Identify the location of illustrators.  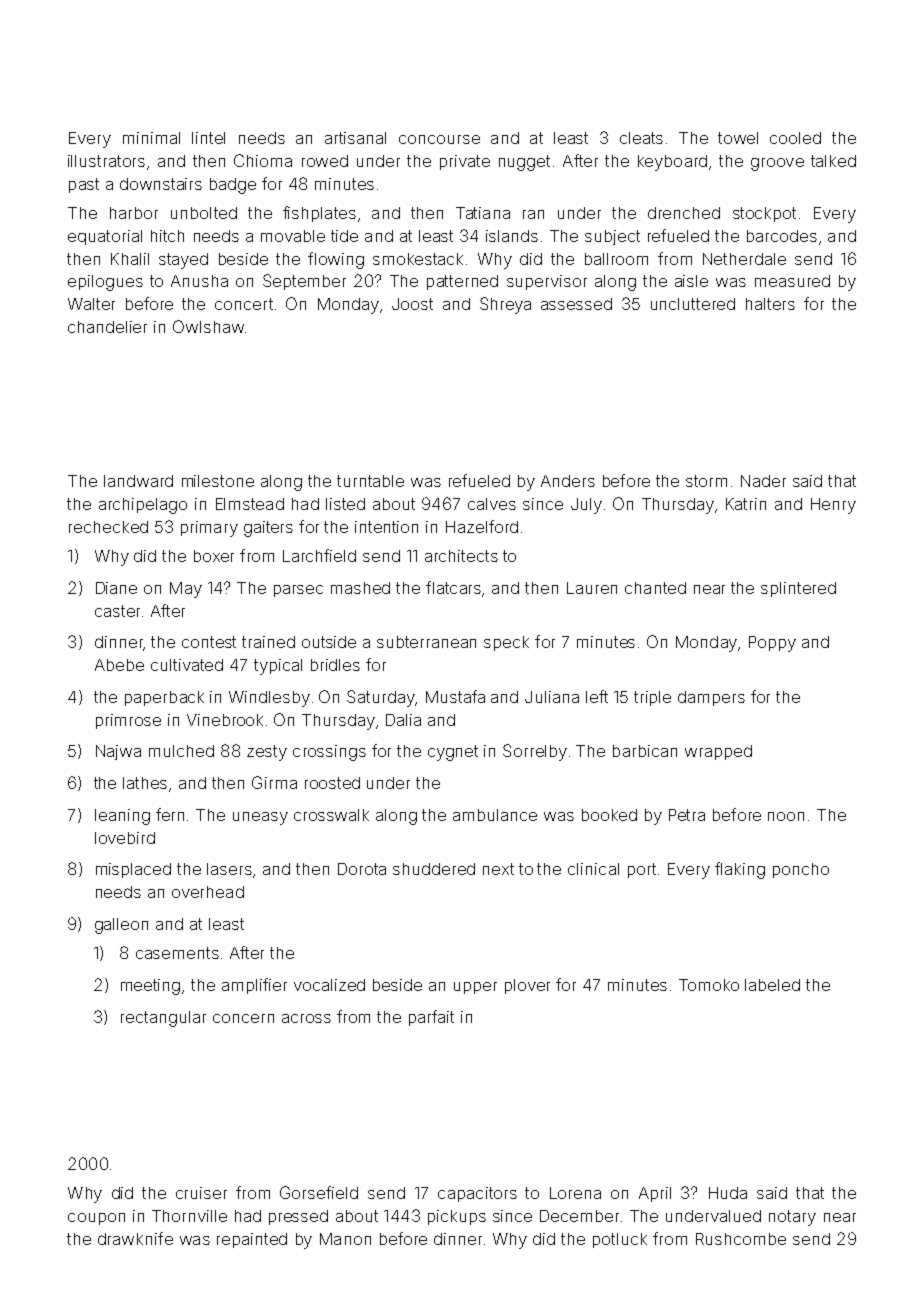
(106, 161).
